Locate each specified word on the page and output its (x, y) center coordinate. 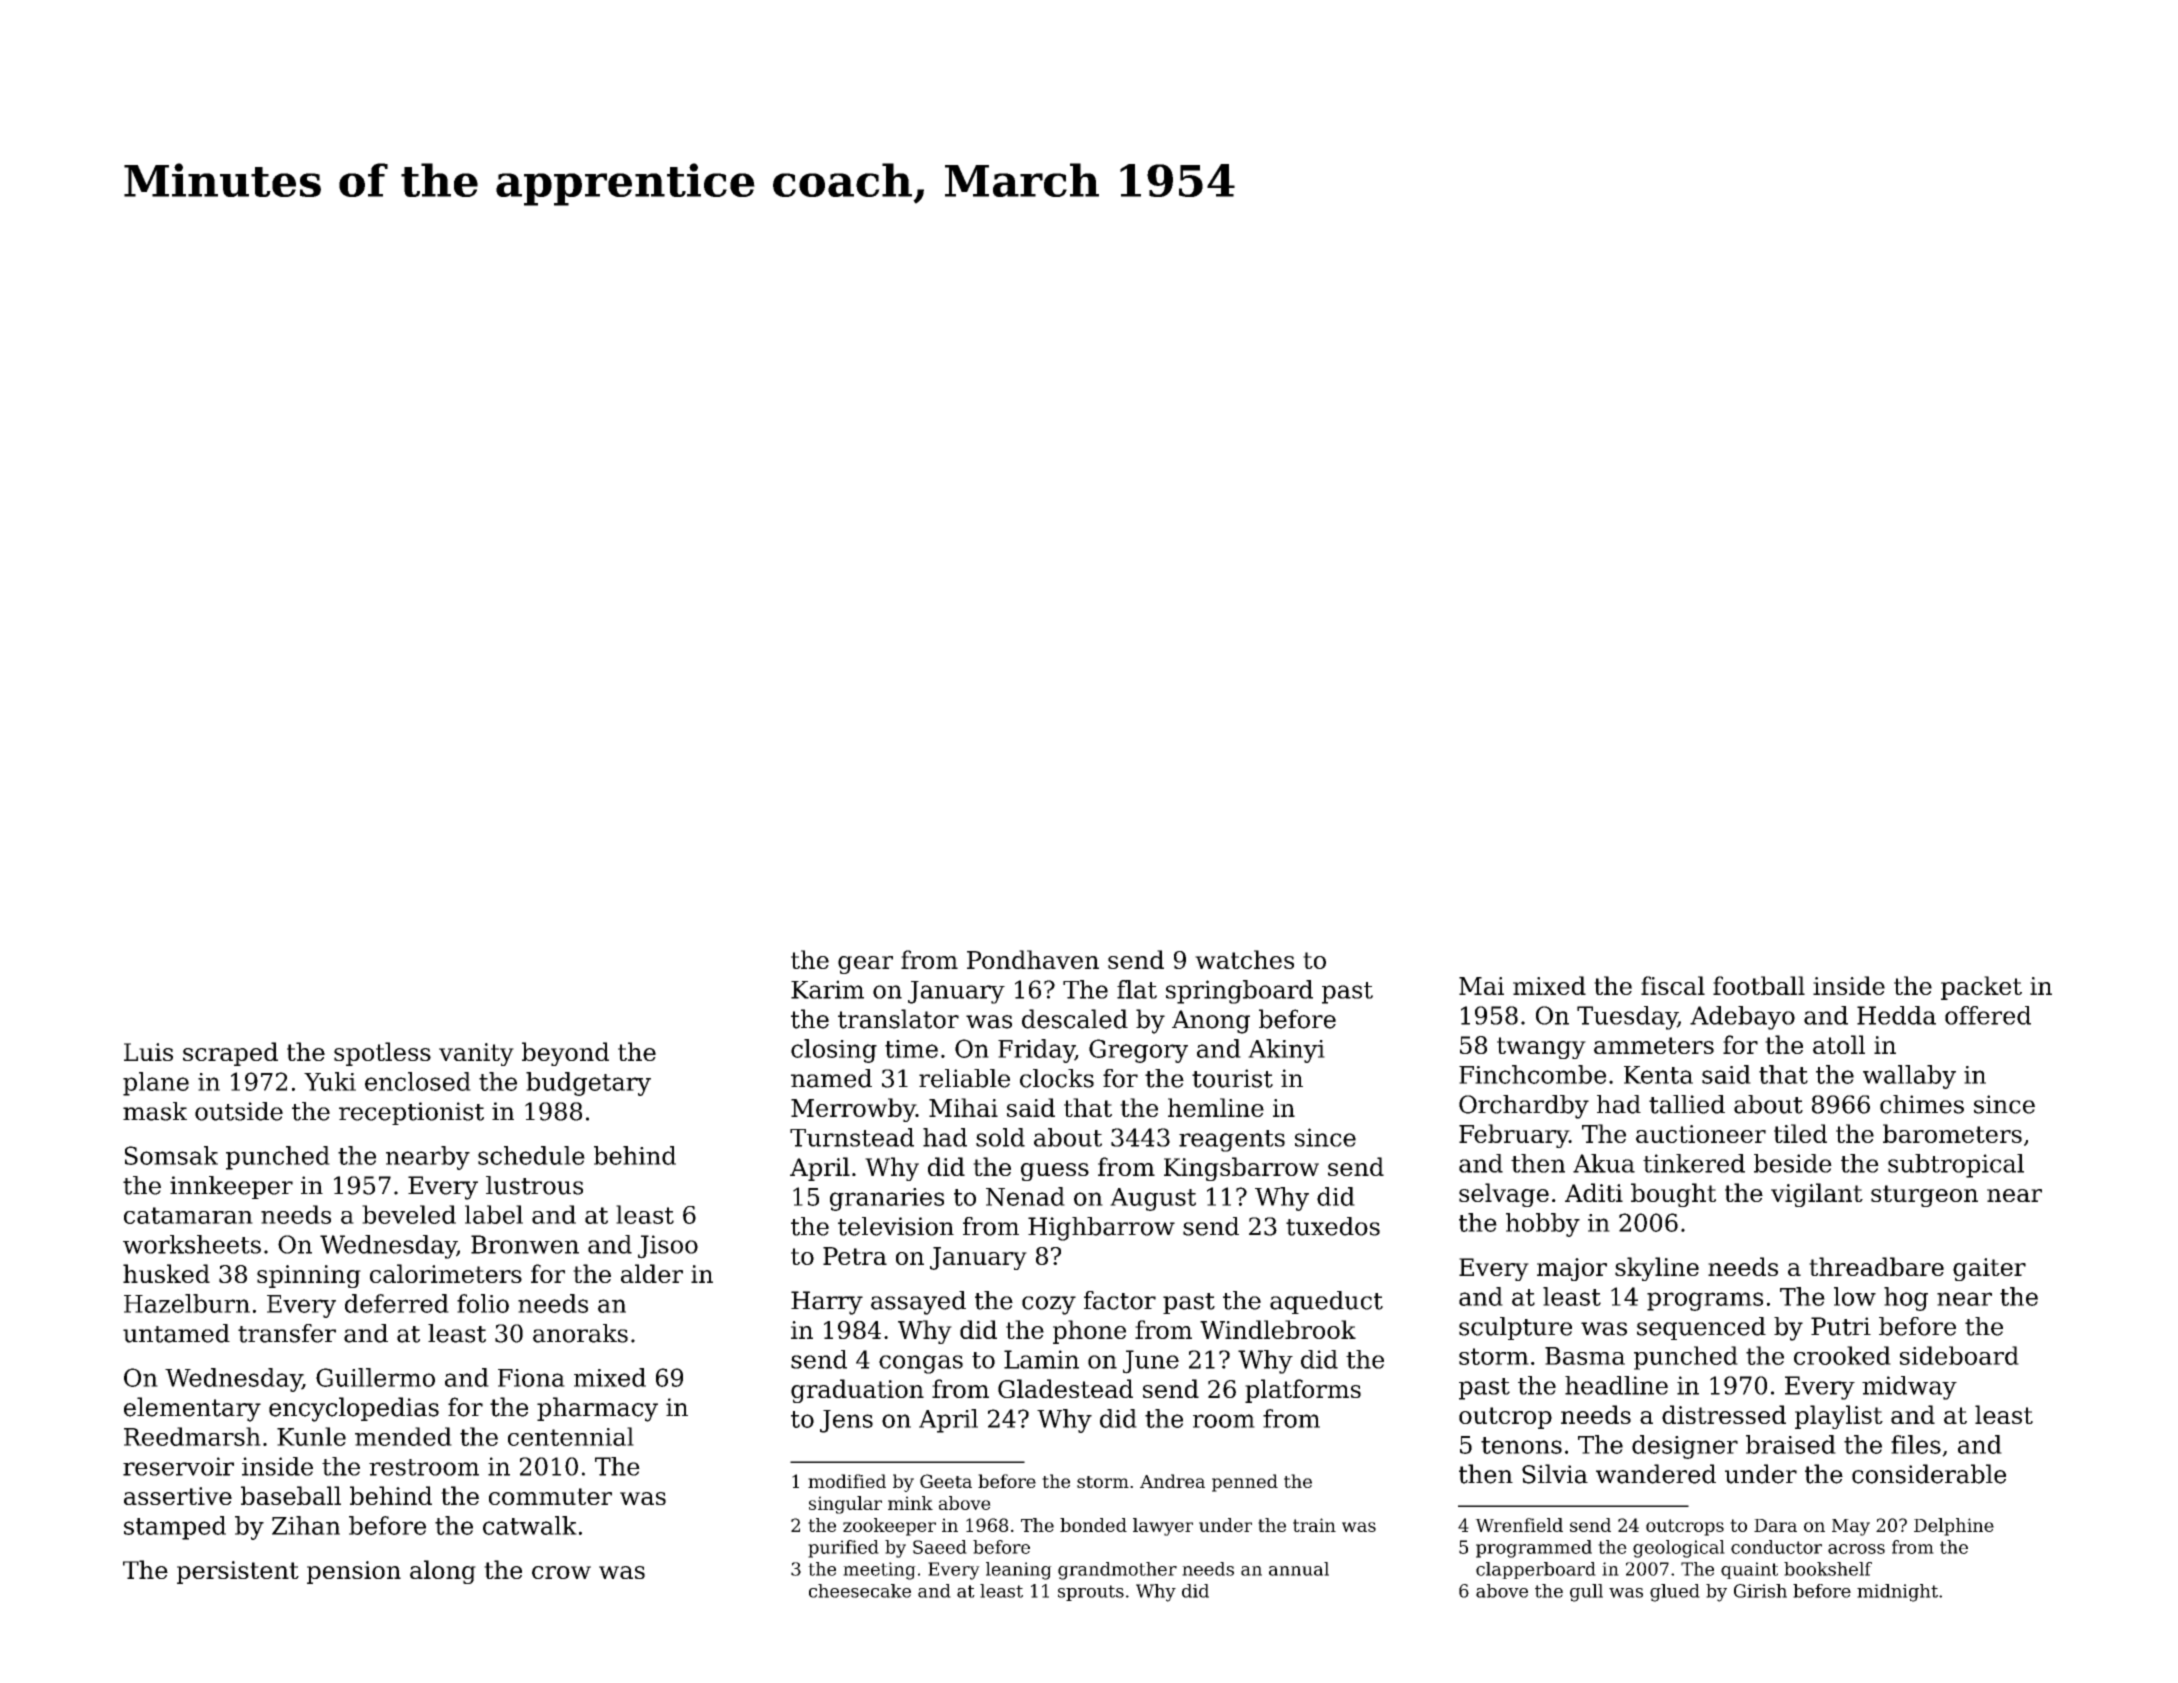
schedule (531, 1155)
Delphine (1954, 1527)
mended (403, 1436)
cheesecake (860, 1591)
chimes (1922, 1104)
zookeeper (889, 1527)
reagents (1232, 1141)
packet (1981, 988)
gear (865, 965)
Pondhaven (1033, 959)
